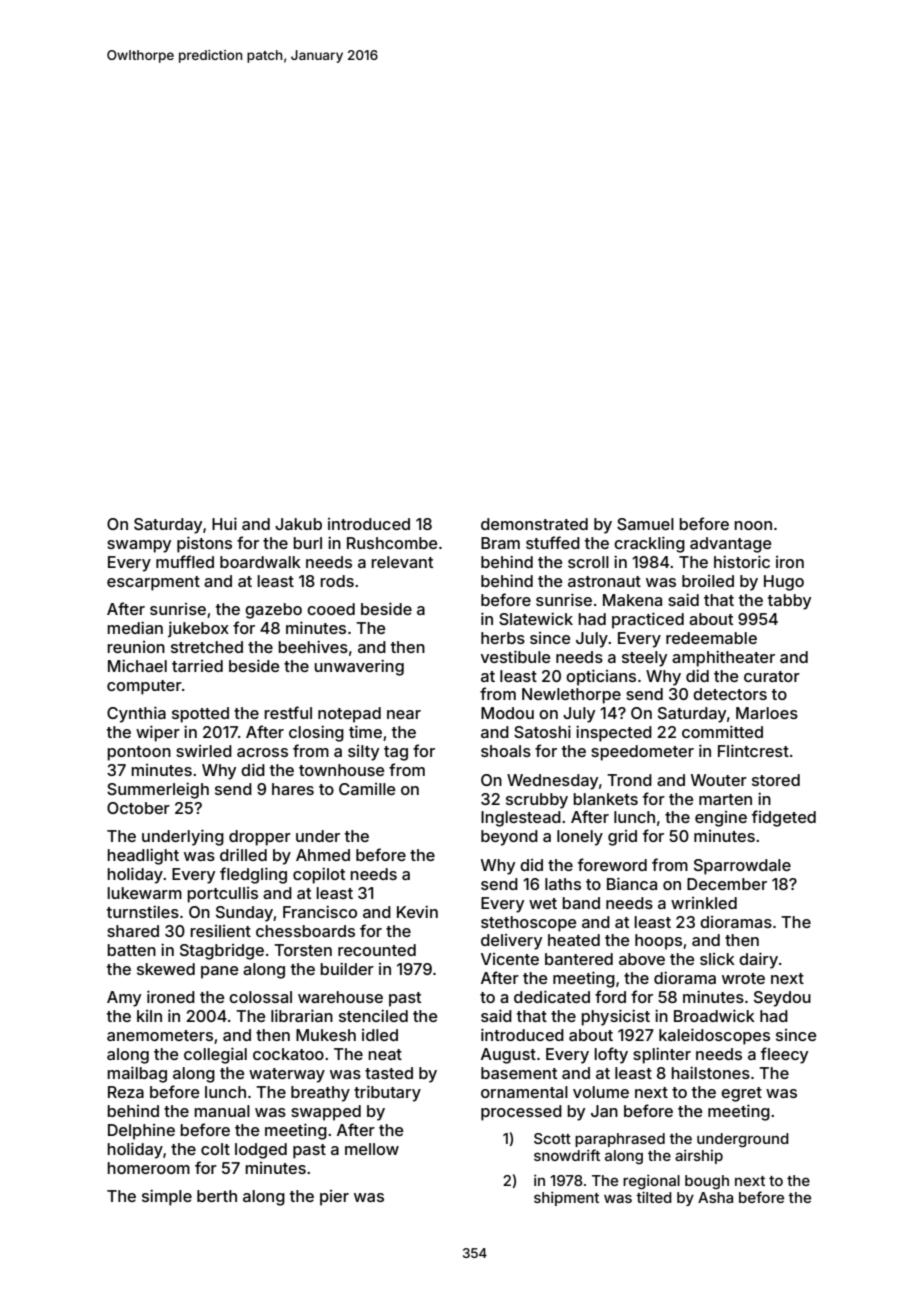 The width and height of the screenshot is (924, 1308). Describe the element at coordinates (753, 525) in the screenshot. I see `noon` at that location.
